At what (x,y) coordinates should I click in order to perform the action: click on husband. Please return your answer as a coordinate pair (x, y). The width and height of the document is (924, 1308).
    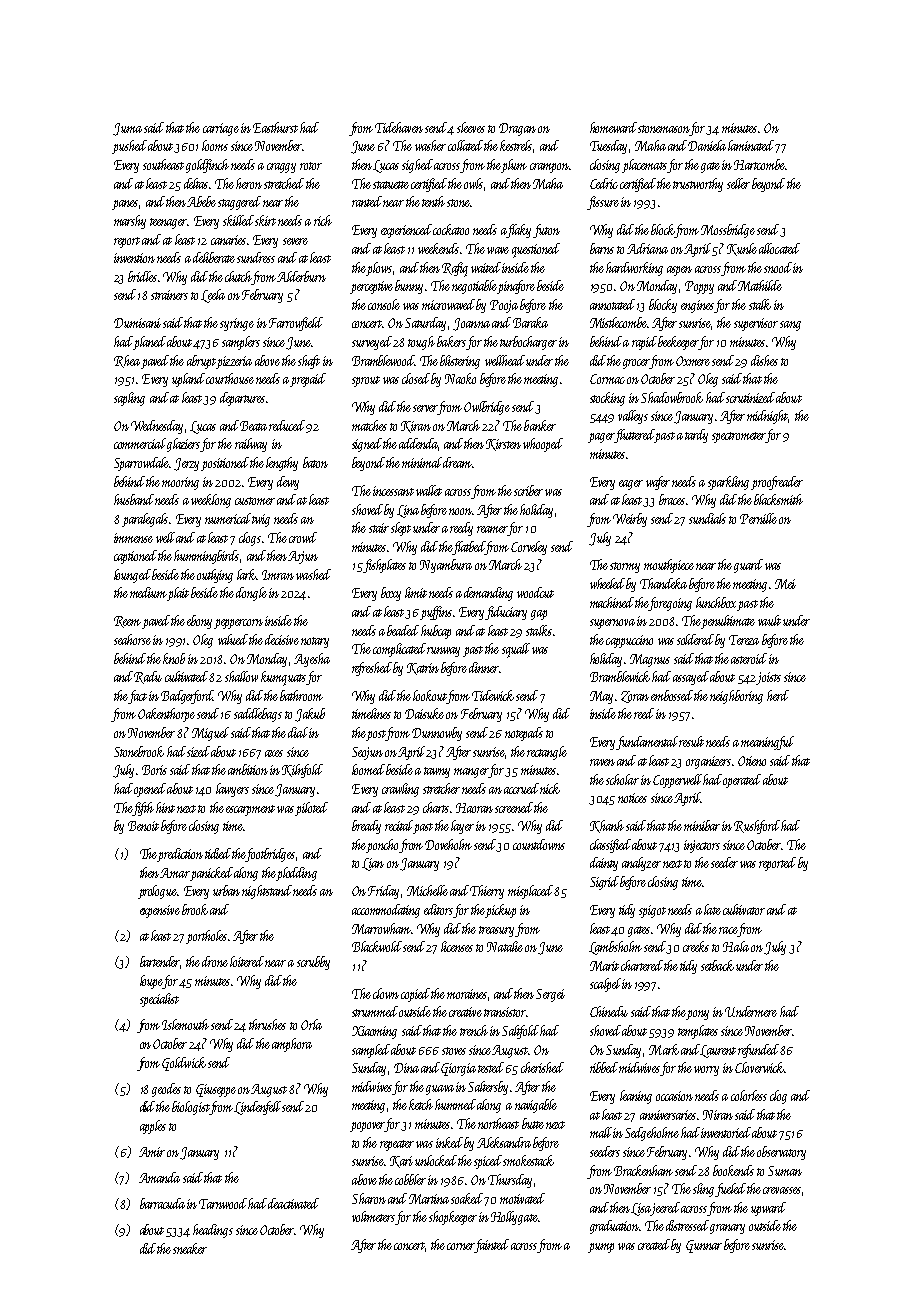
    Looking at the image, I should click on (134, 499).
